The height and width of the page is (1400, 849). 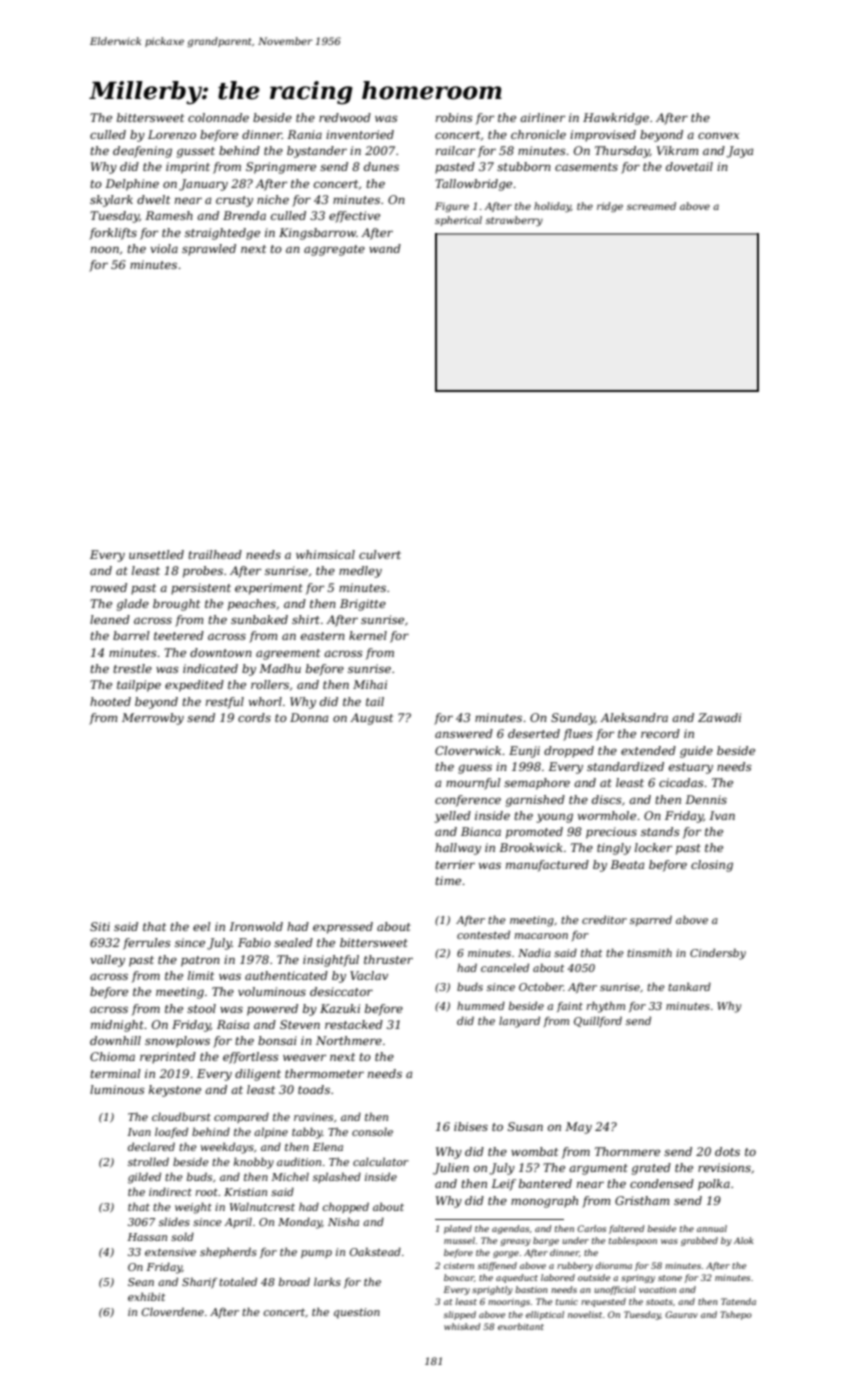 What do you see at coordinates (334, 250) in the page?
I see `aggregate` at bounding box center [334, 250].
